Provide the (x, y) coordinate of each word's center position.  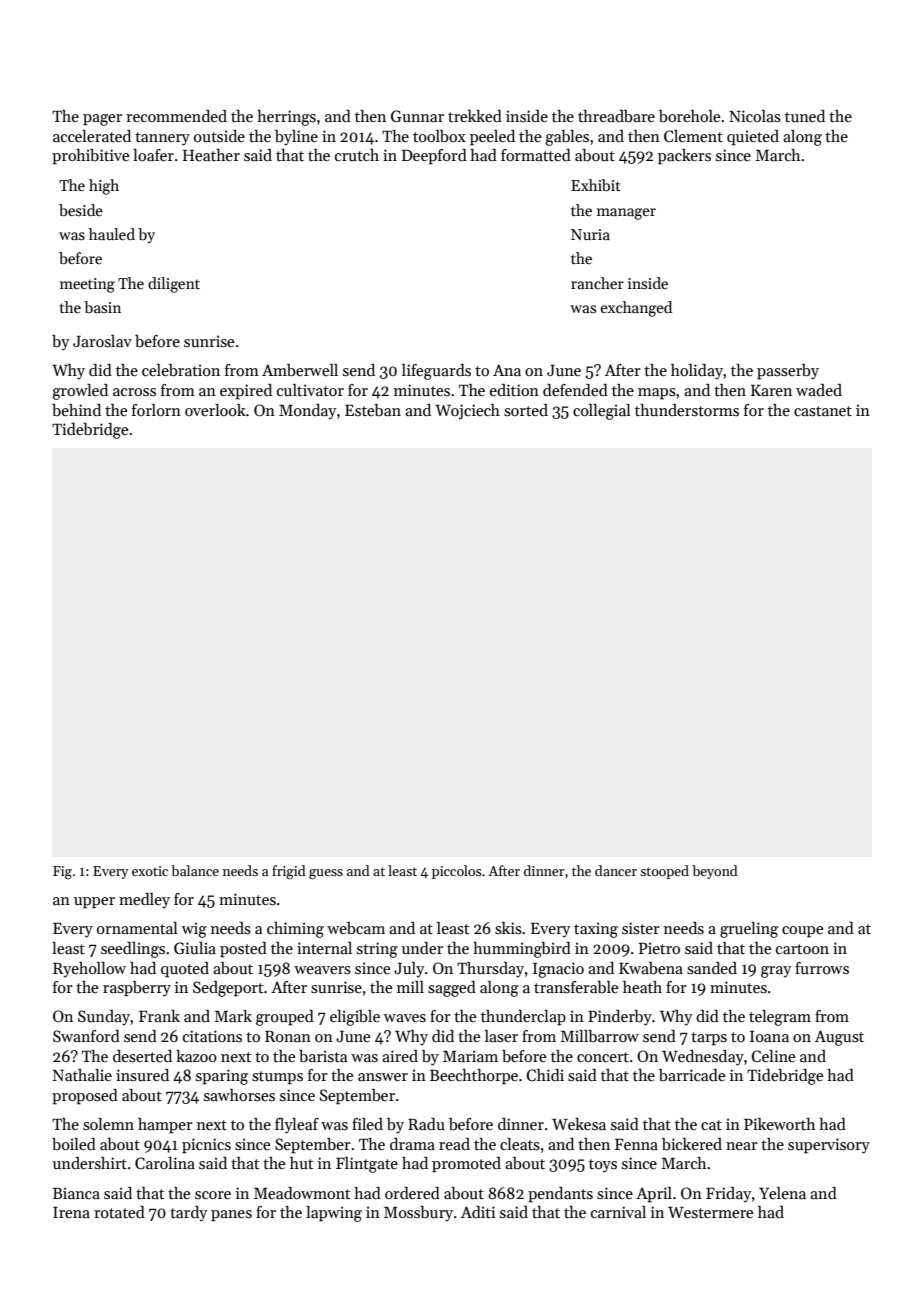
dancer (616, 870)
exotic (150, 871)
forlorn (156, 410)
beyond (715, 872)
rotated (119, 1212)
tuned (805, 116)
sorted (526, 410)
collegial (602, 412)
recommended (176, 116)
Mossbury (418, 1214)
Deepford (434, 157)
